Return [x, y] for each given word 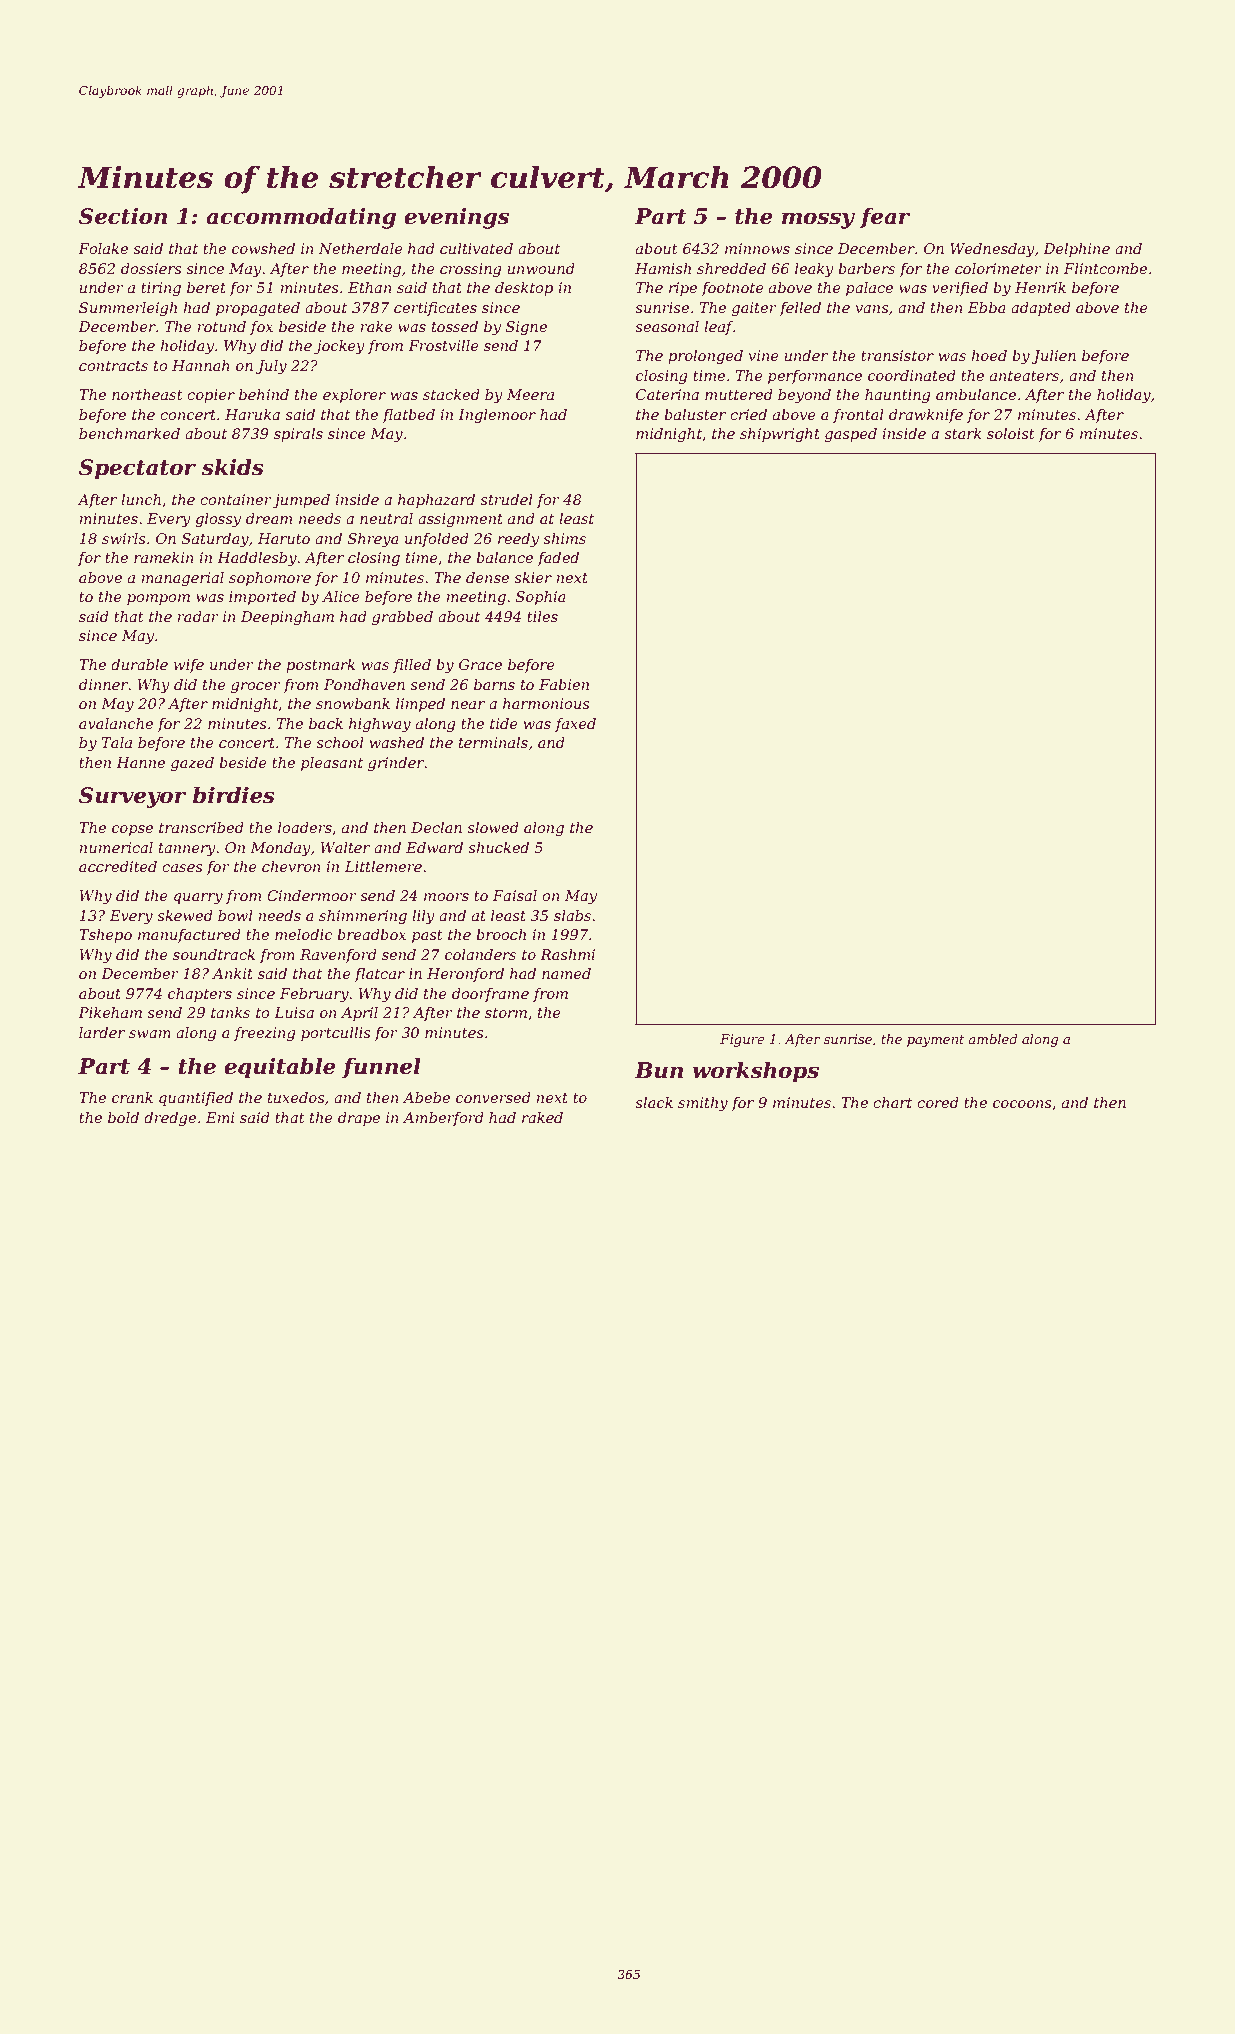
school [340, 742]
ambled [992, 1039]
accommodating [301, 218]
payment [935, 1041]
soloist [1011, 433]
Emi [220, 1117]
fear [885, 218]
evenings [456, 218]
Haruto [284, 538]
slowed [493, 827]
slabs [572, 915]
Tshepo [105, 936]
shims [564, 538]
